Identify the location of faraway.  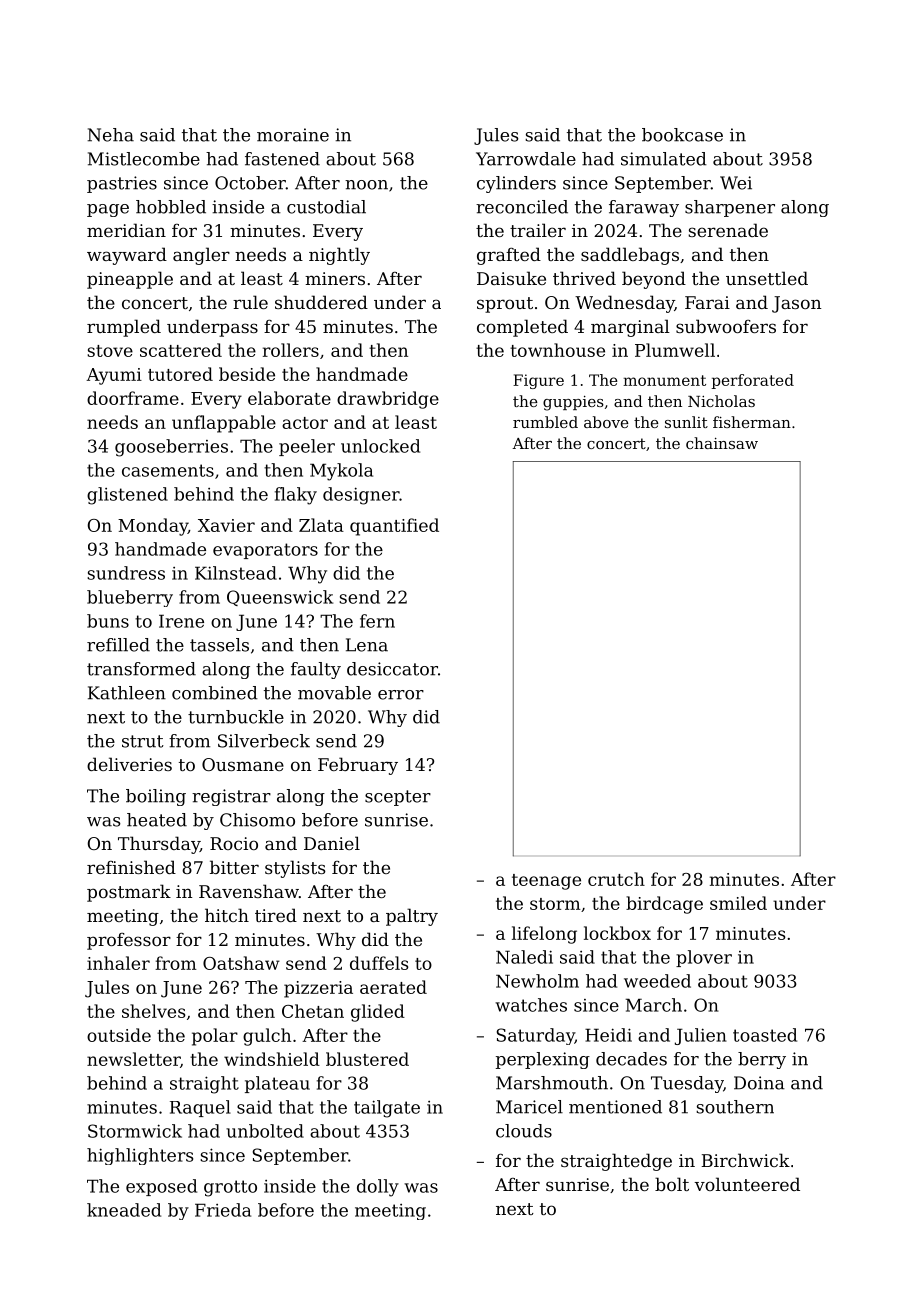
(644, 208).
